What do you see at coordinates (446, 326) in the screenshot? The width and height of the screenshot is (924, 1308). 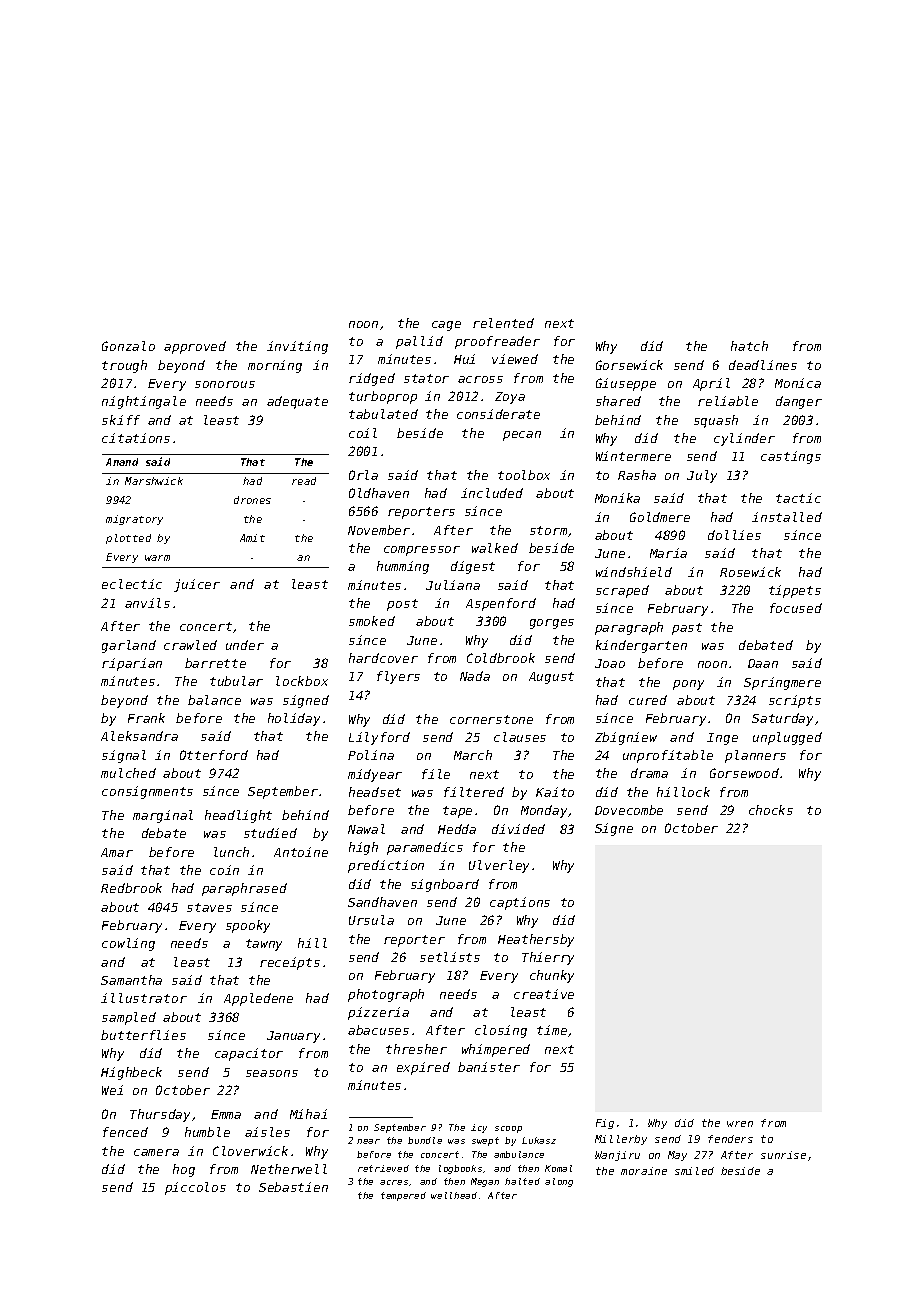 I see `cage` at bounding box center [446, 326].
